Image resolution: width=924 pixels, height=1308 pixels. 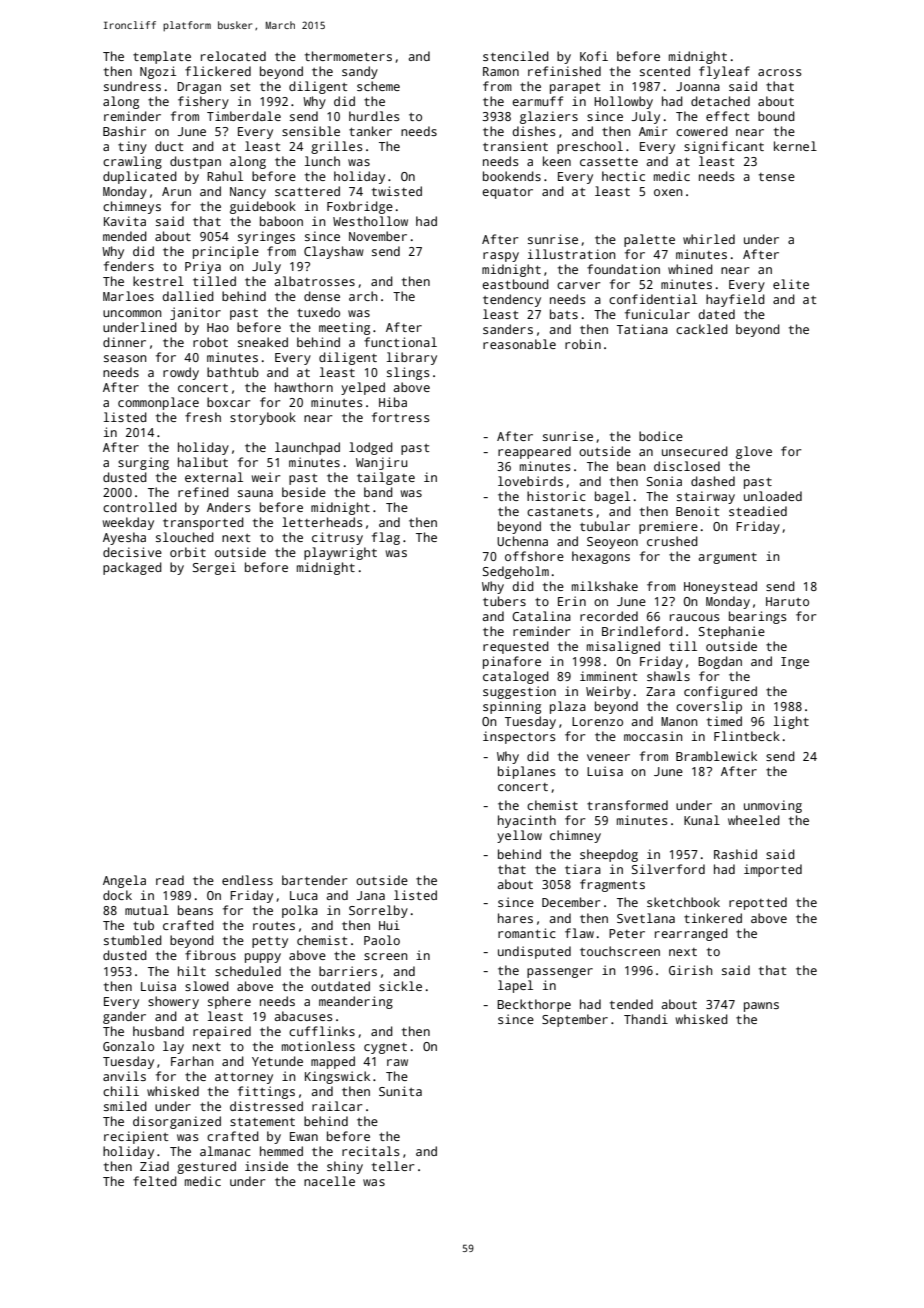 What do you see at coordinates (348, 56) in the document?
I see `thermometers` at bounding box center [348, 56].
